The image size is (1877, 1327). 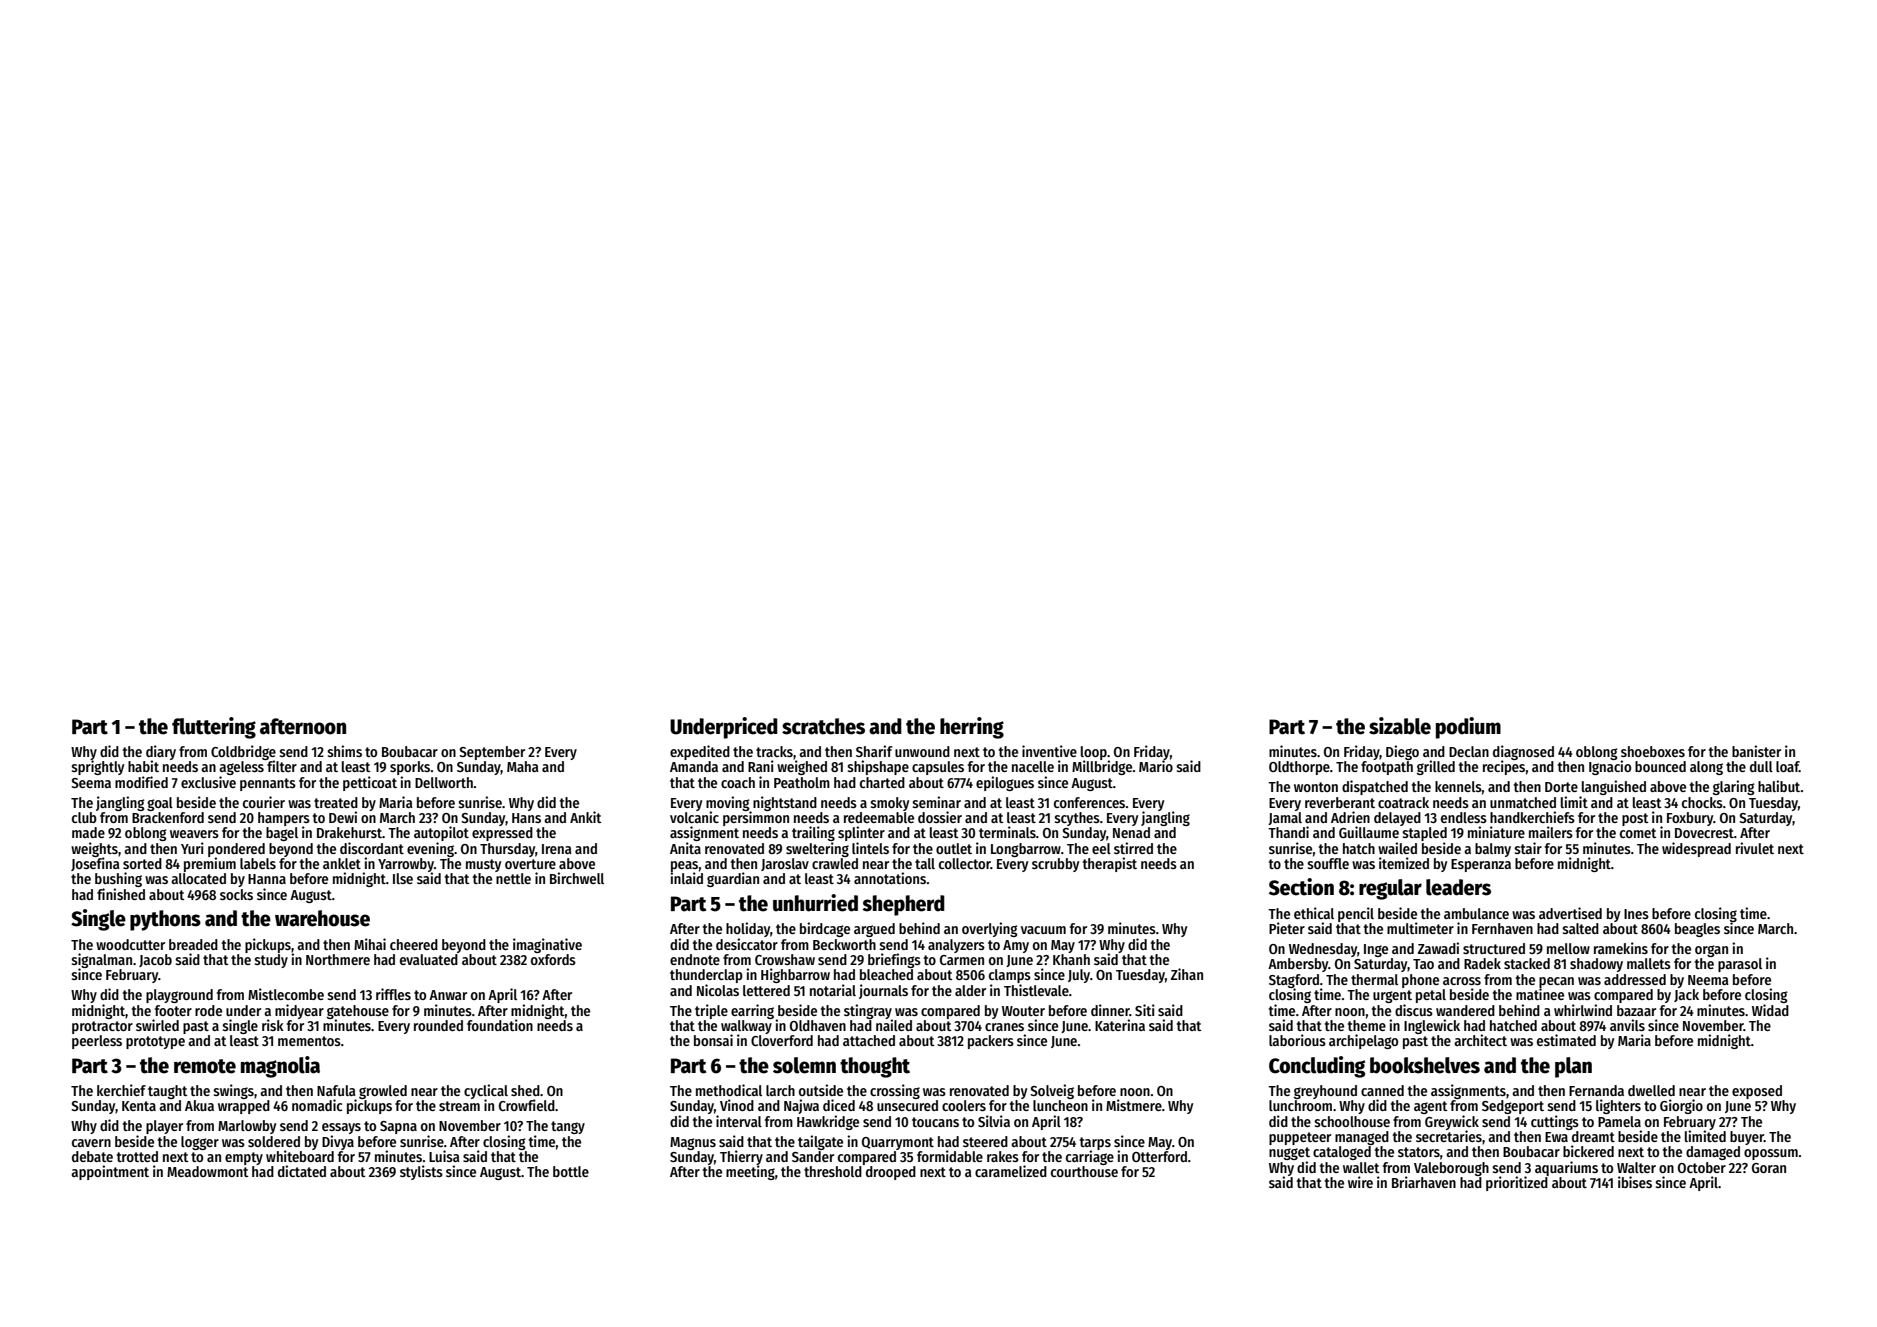 What do you see at coordinates (1747, 1138) in the image?
I see `buyer` at bounding box center [1747, 1138].
